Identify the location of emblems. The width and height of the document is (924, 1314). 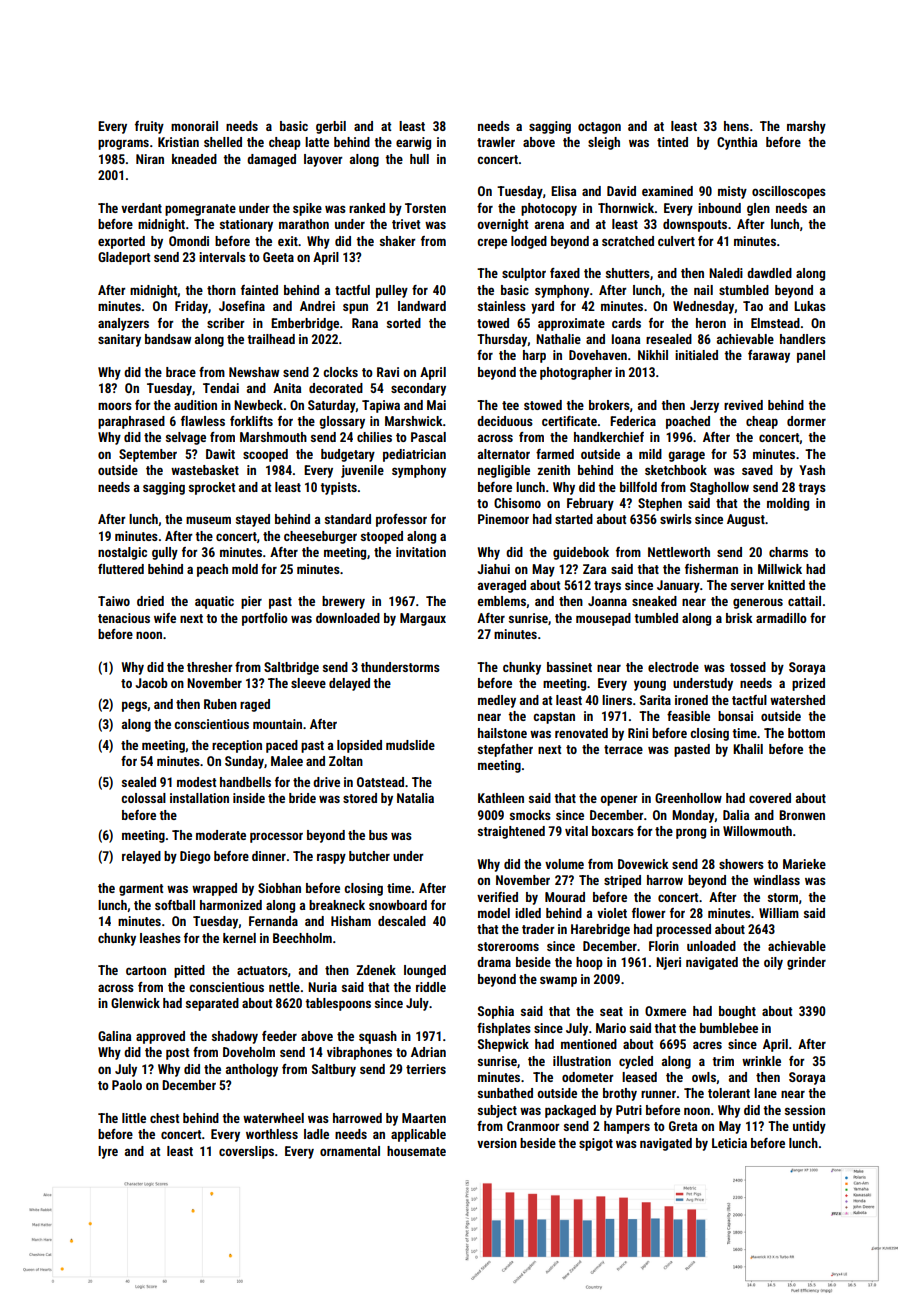
(502, 601).
